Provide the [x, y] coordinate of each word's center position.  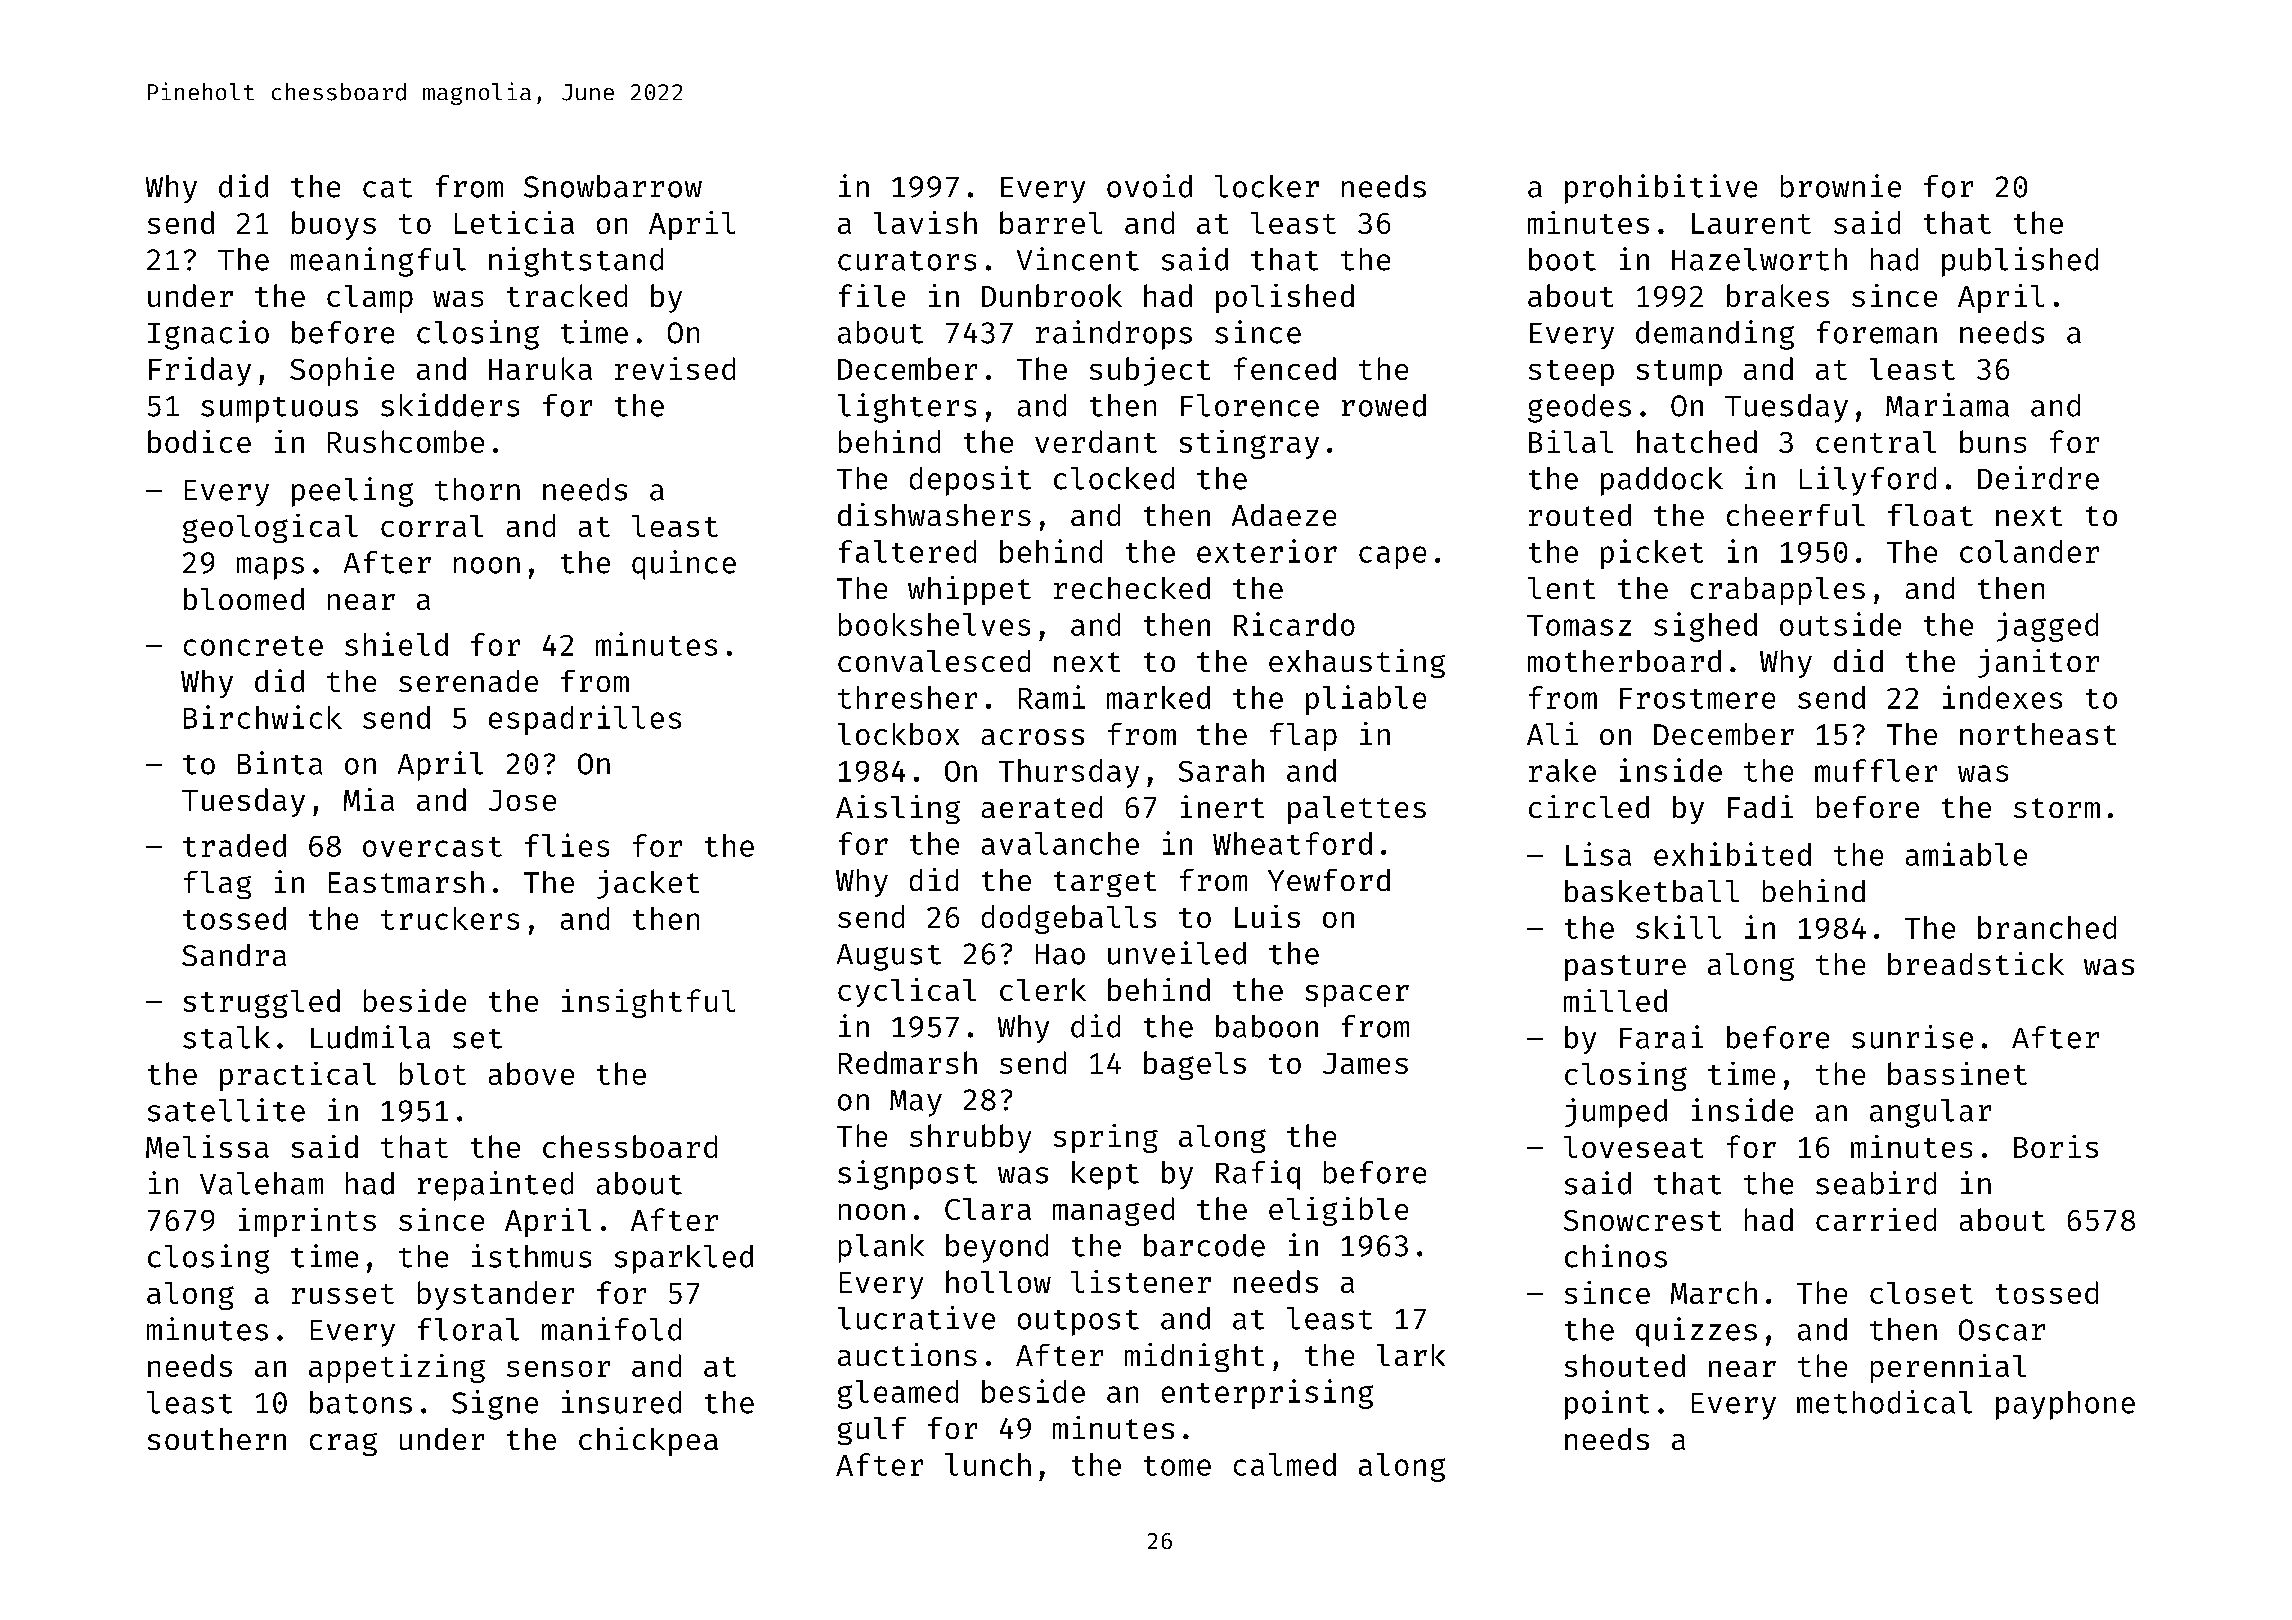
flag [217, 885]
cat [387, 188]
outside [1840, 624]
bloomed [244, 599]
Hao [1060, 954]
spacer [1357, 996]
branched [2047, 927]
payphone [2065, 1405]
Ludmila [370, 1037]
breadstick [1976, 963]
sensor [558, 1369]
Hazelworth [1759, 259]
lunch [988, 1464]
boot [1562, 259]
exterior [1267, 551]
